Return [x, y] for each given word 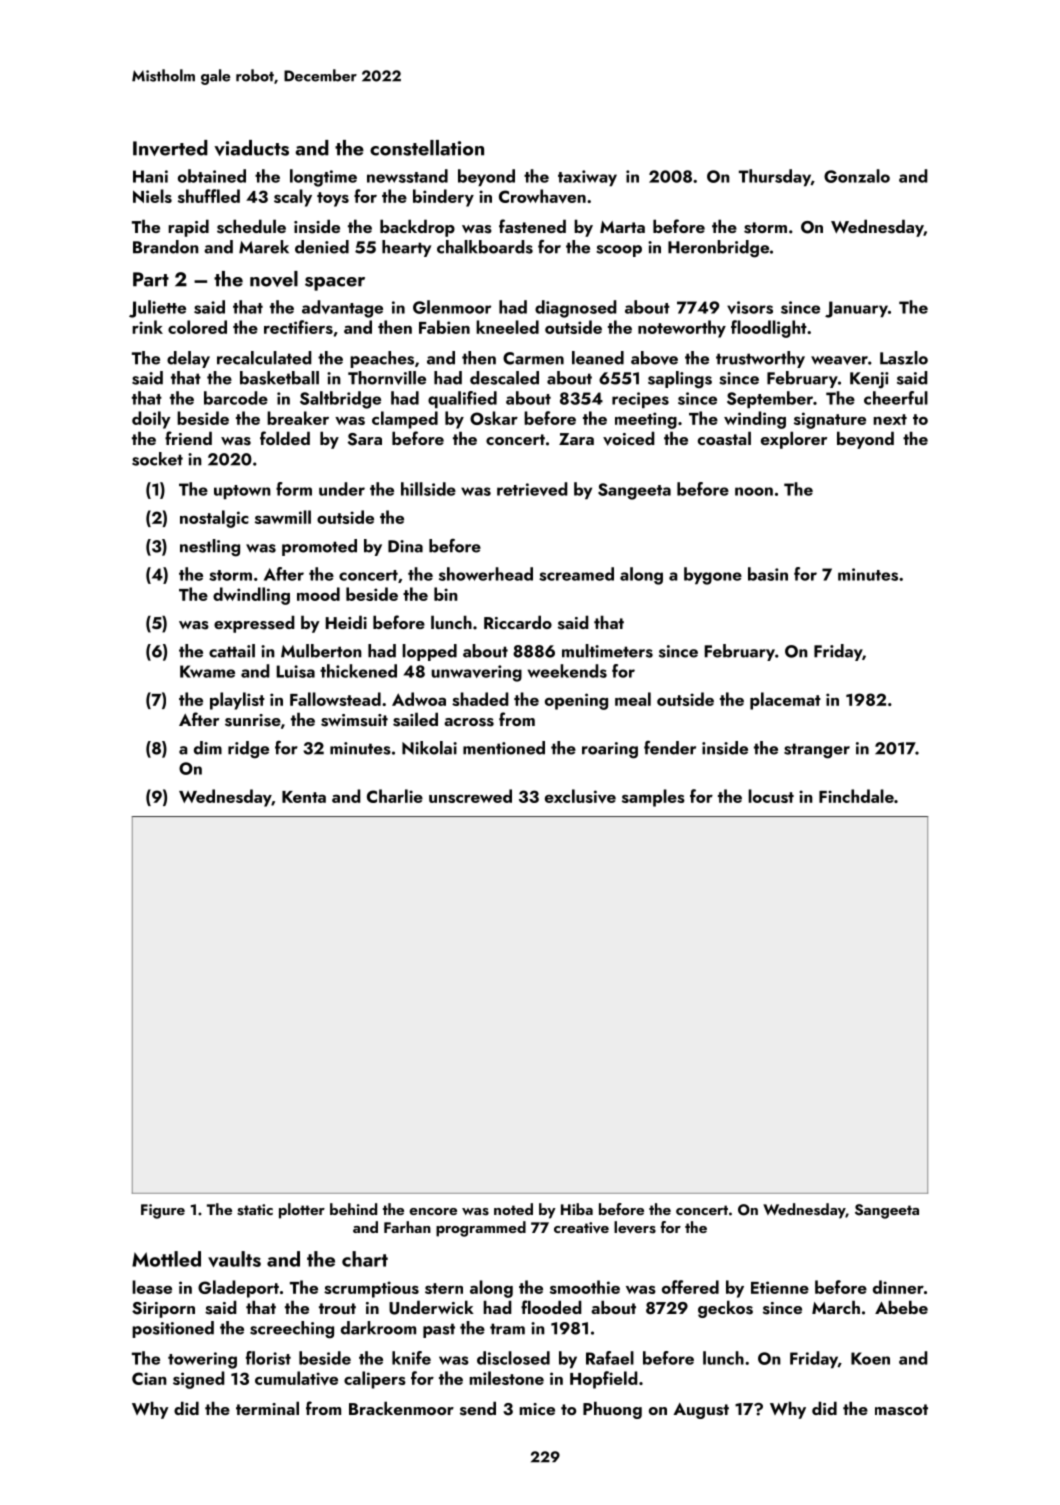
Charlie [395, 796]
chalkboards [485, 247]
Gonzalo [857, 176]
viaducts [251, 148]
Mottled [166, 1259]
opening [576, 701]
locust [771, 796]
